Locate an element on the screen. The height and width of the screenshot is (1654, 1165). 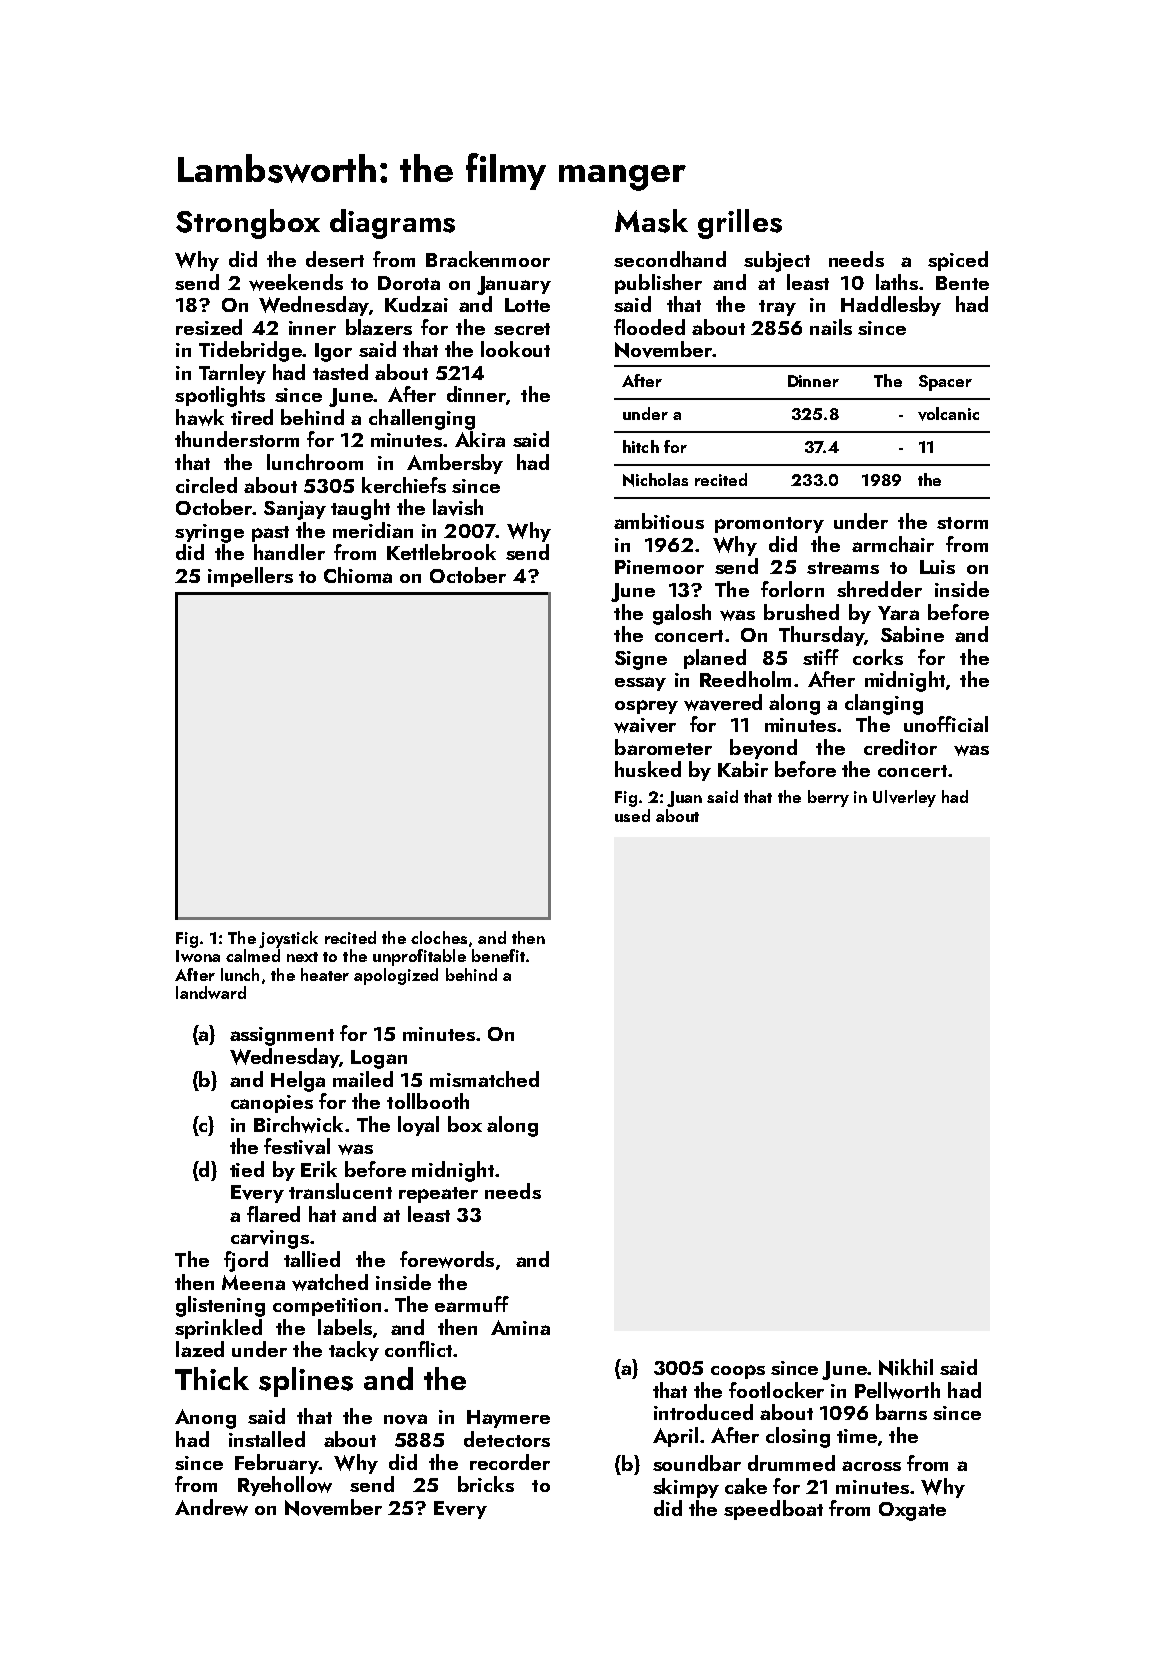
armchair is located at coordinates (893, 544).
